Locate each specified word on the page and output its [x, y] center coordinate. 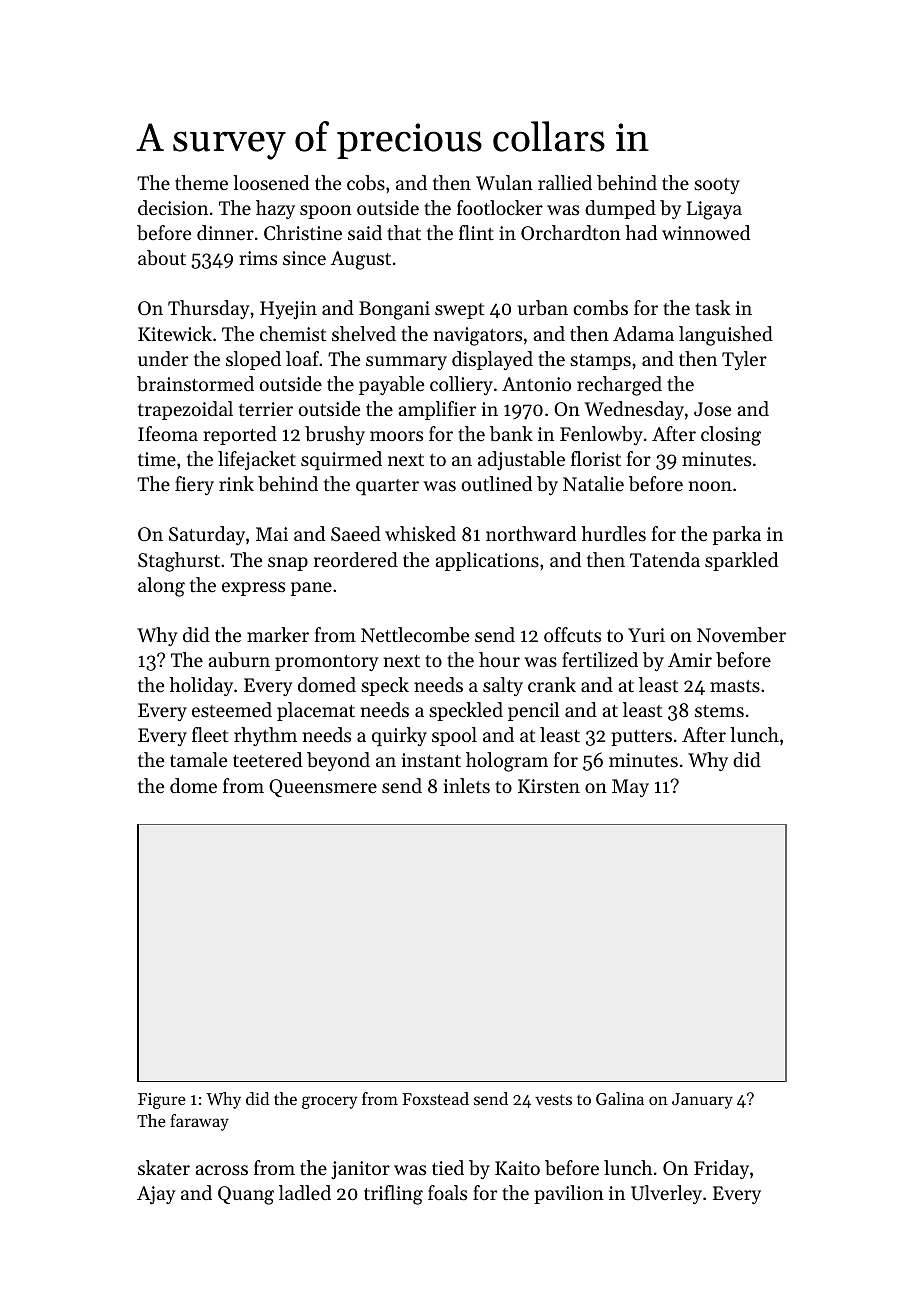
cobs [366, 183]
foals [447, 1192]
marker [278, 634]
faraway [199, 1122]
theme [201, 182]
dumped [620, 209]
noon [710, 486]
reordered [356, 559]
